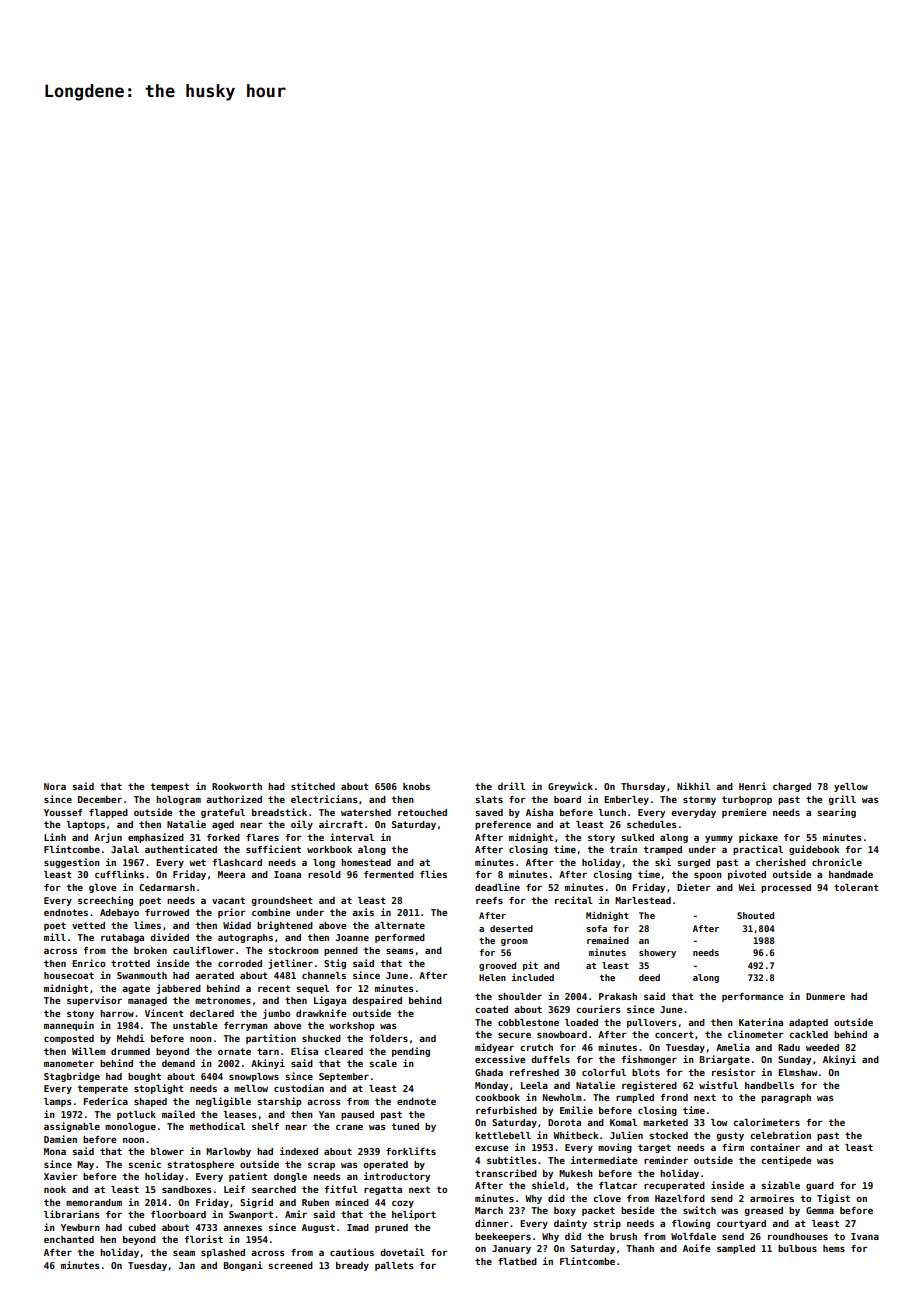 Image resolution: width=924 pixels, height=1308 pixels. What do you see at coordinates (734, 1072) in the document?
I see `resistor` at bounding box center [734, 1072].
